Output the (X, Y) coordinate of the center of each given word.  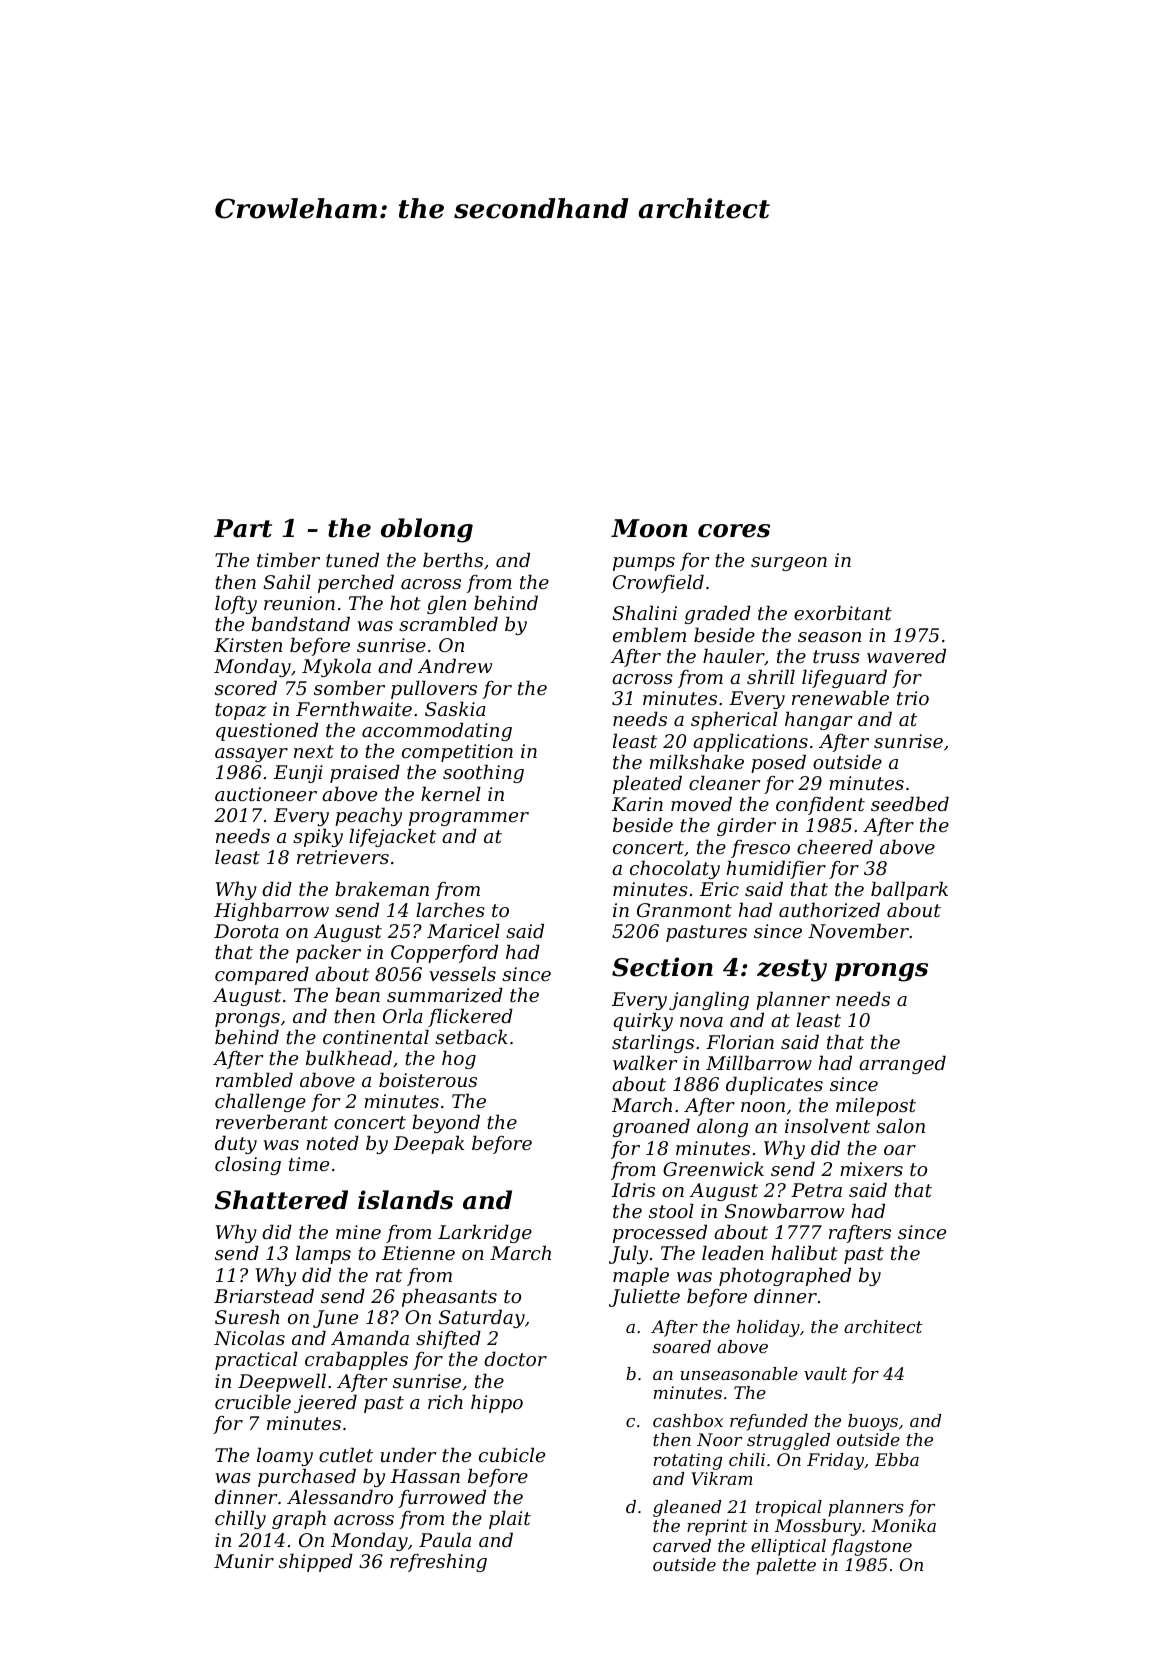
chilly (240, 1519)
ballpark (909, 890)
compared (262, 975)
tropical (789, 1508)
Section (662, 967)
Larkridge (485, 1233)
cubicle (512, 1454)
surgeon (789, 564)
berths (453, 559)
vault (825, 1373)
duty (236, 1144)
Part (243, 528)
